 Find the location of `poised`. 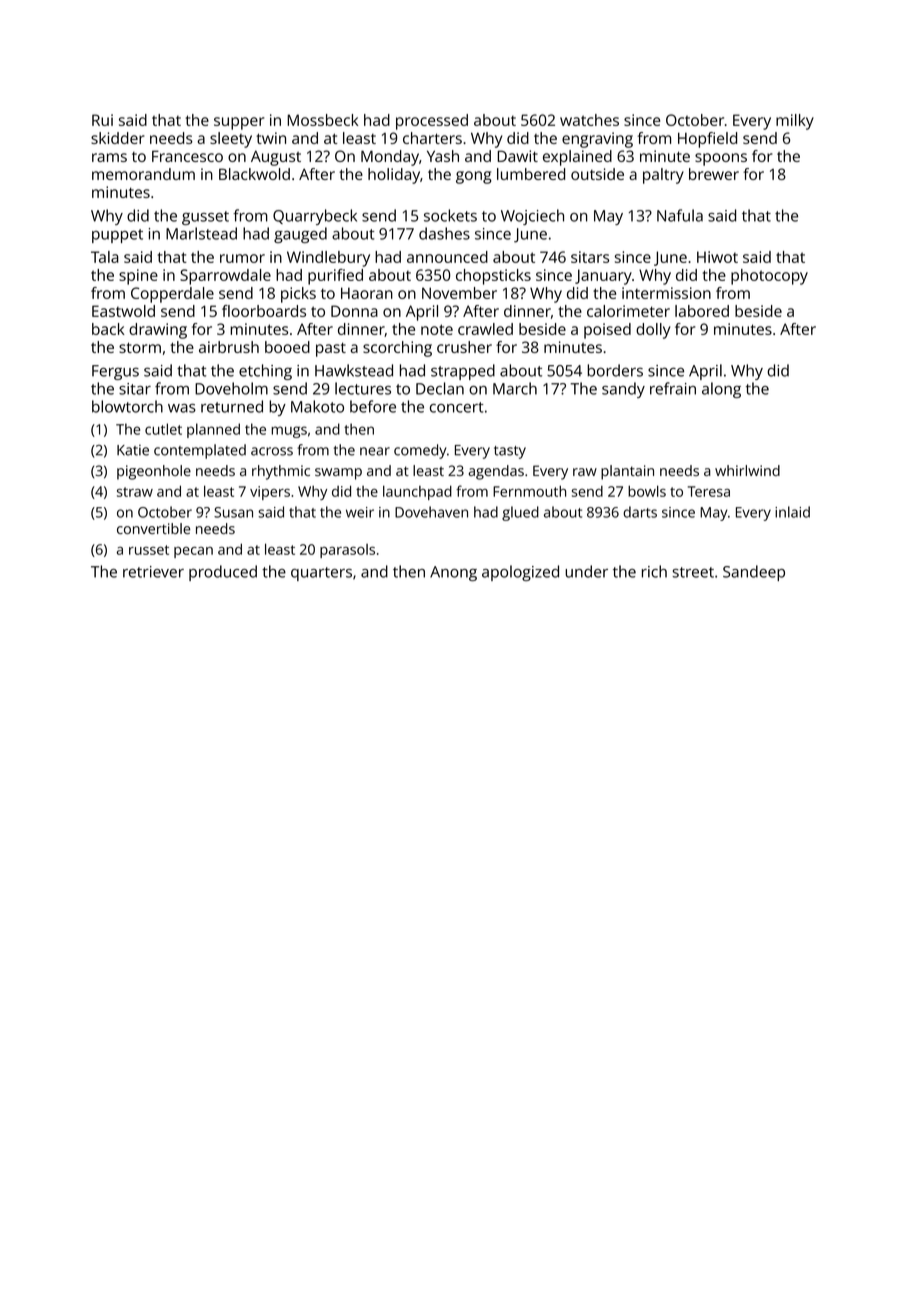

poised is located at coordinates (607, 331).
